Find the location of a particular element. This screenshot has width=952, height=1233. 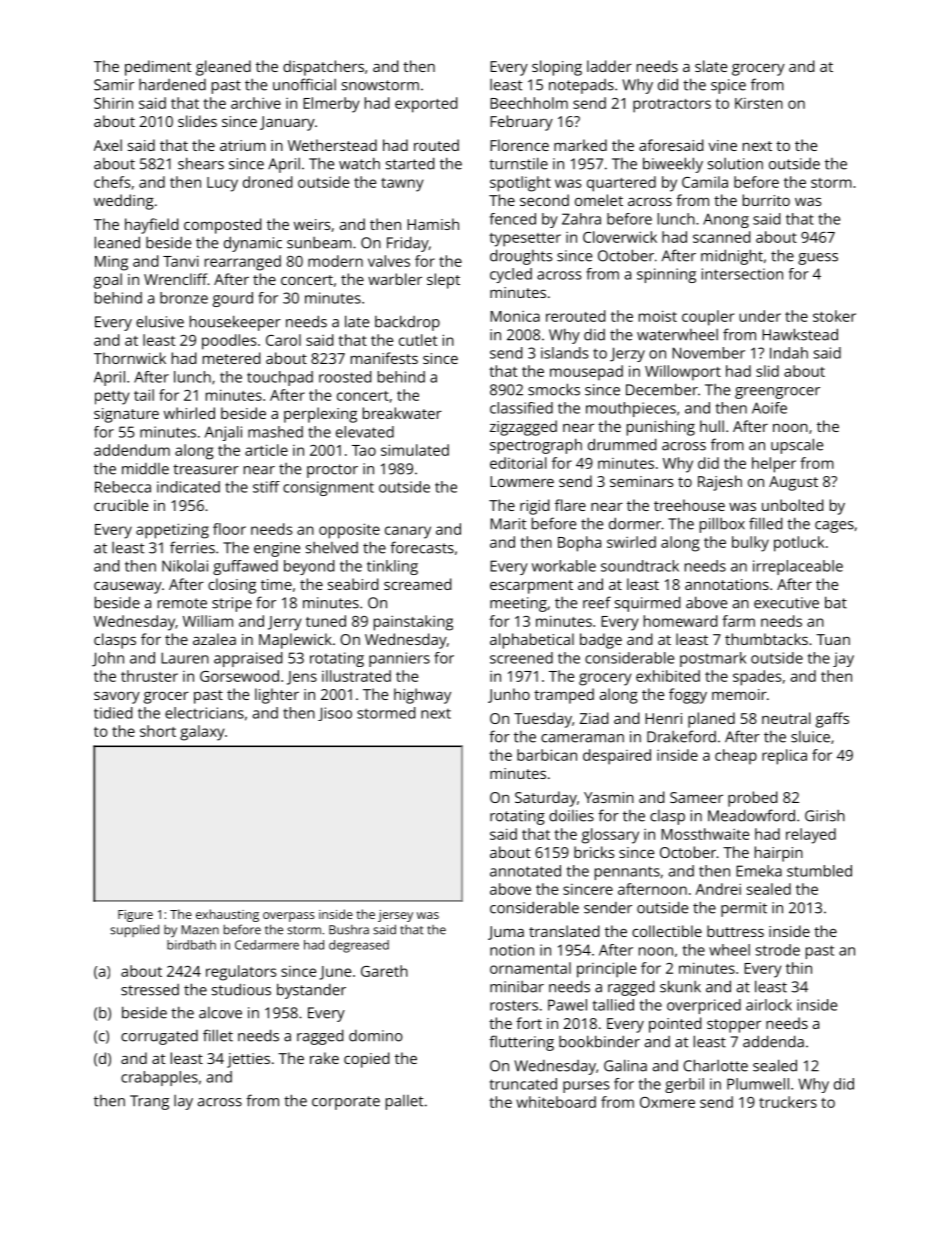

jetties is located at coordinates (248, 1060).
